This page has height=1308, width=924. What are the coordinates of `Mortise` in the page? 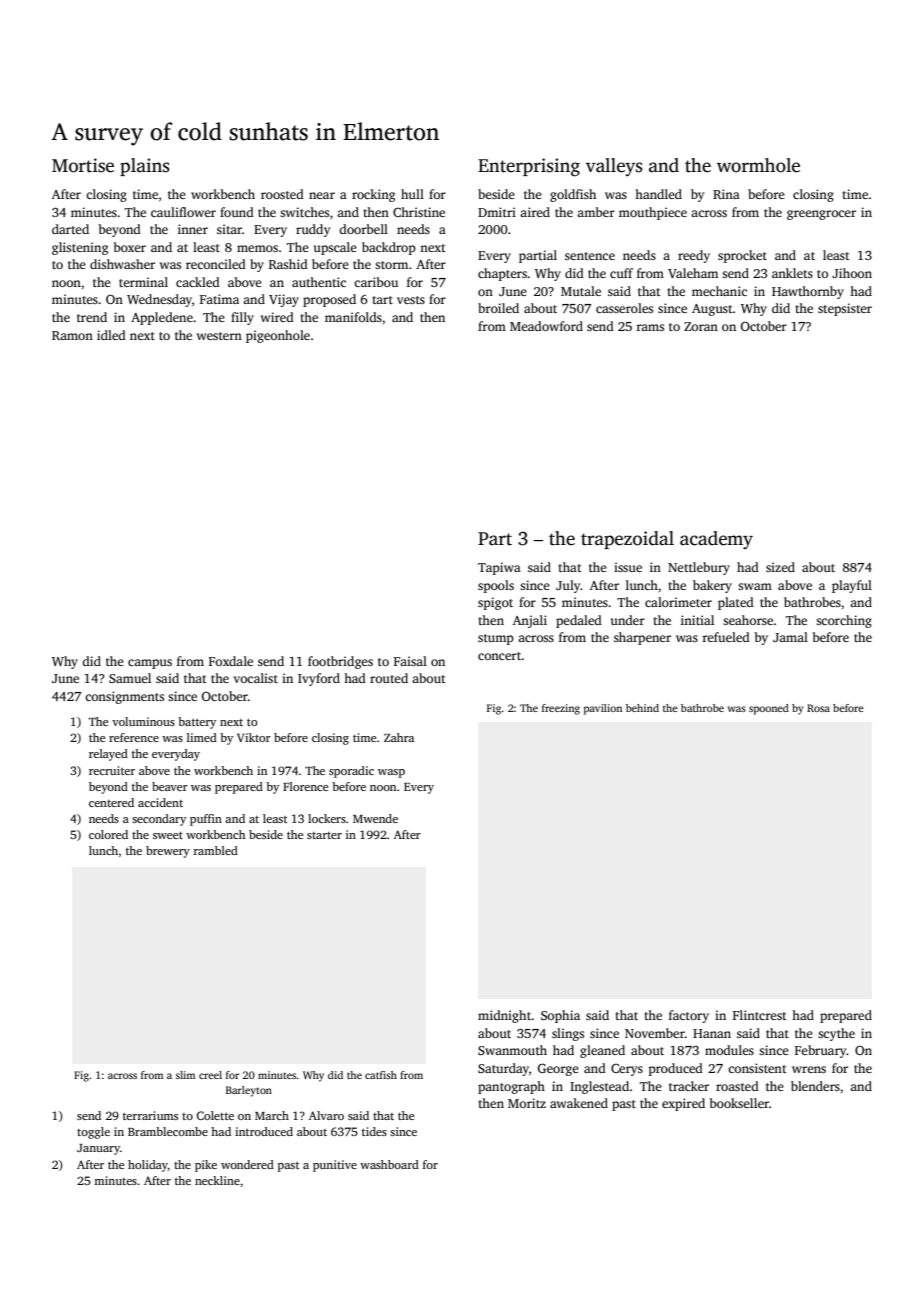 It's located at (83, 165).
